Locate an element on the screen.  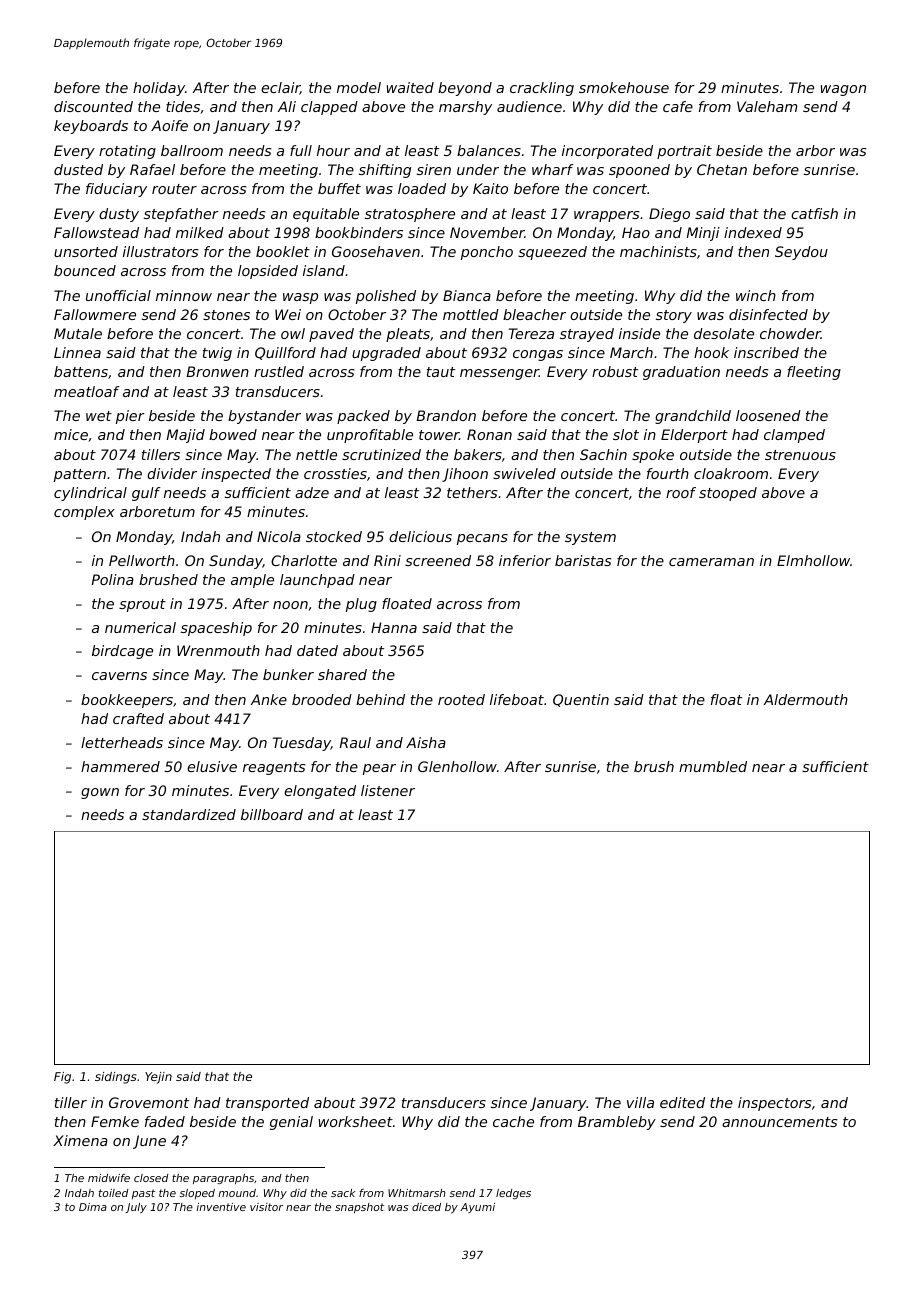
July is located at coordinates (136, 1208).
